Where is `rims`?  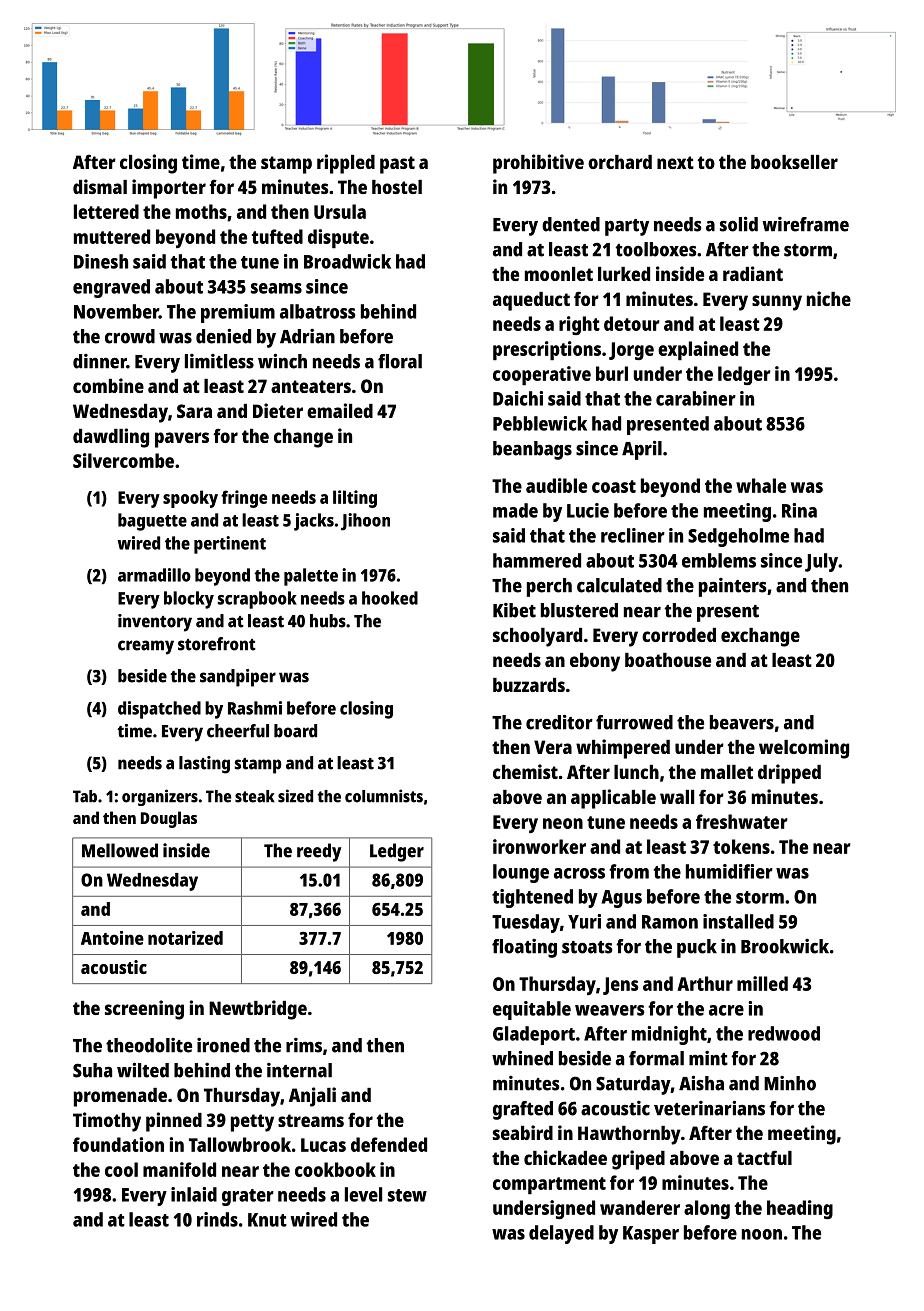 rims is located at coordinates (304, 1045).
